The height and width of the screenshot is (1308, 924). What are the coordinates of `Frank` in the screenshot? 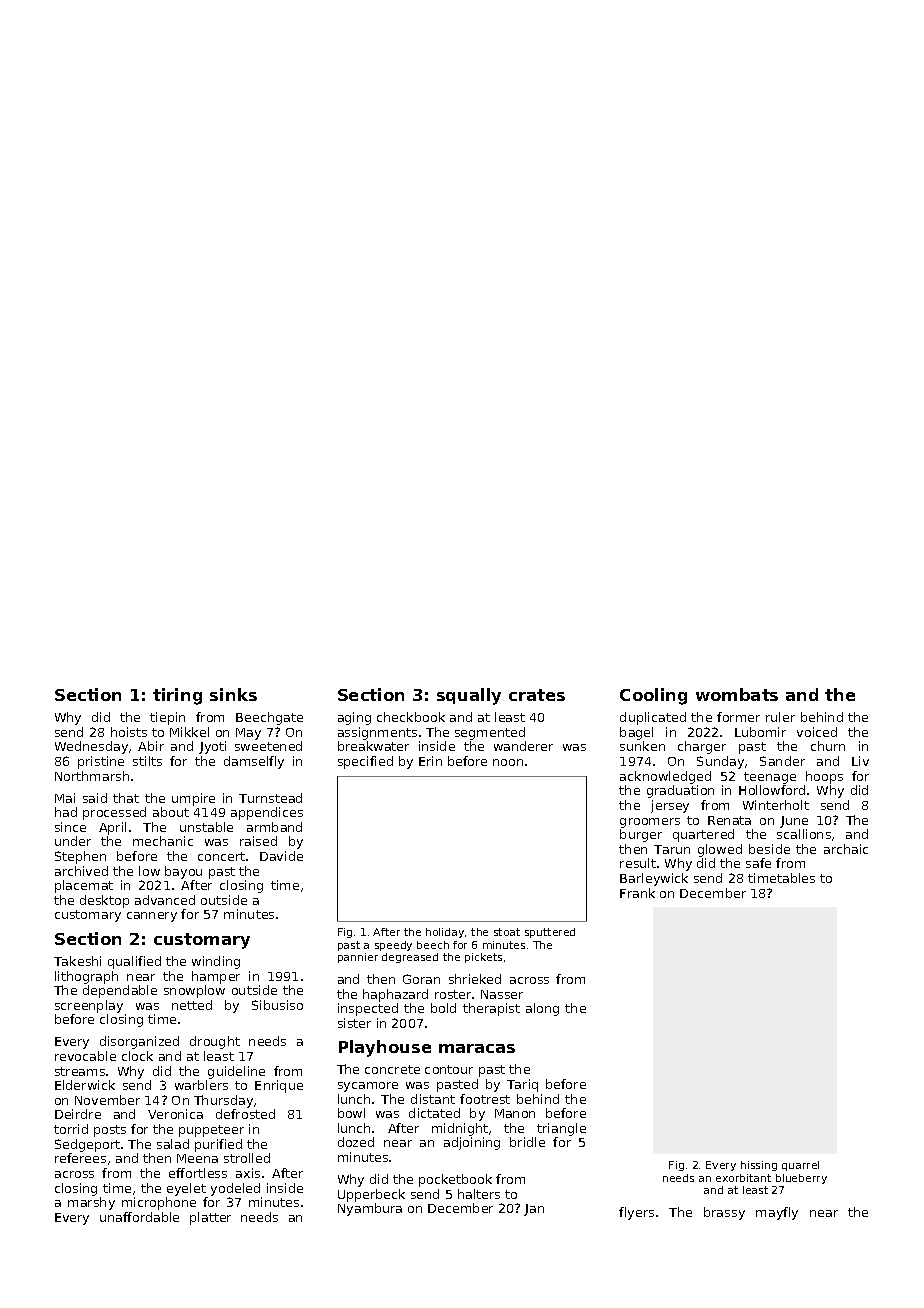 It's located at (637, 893).
